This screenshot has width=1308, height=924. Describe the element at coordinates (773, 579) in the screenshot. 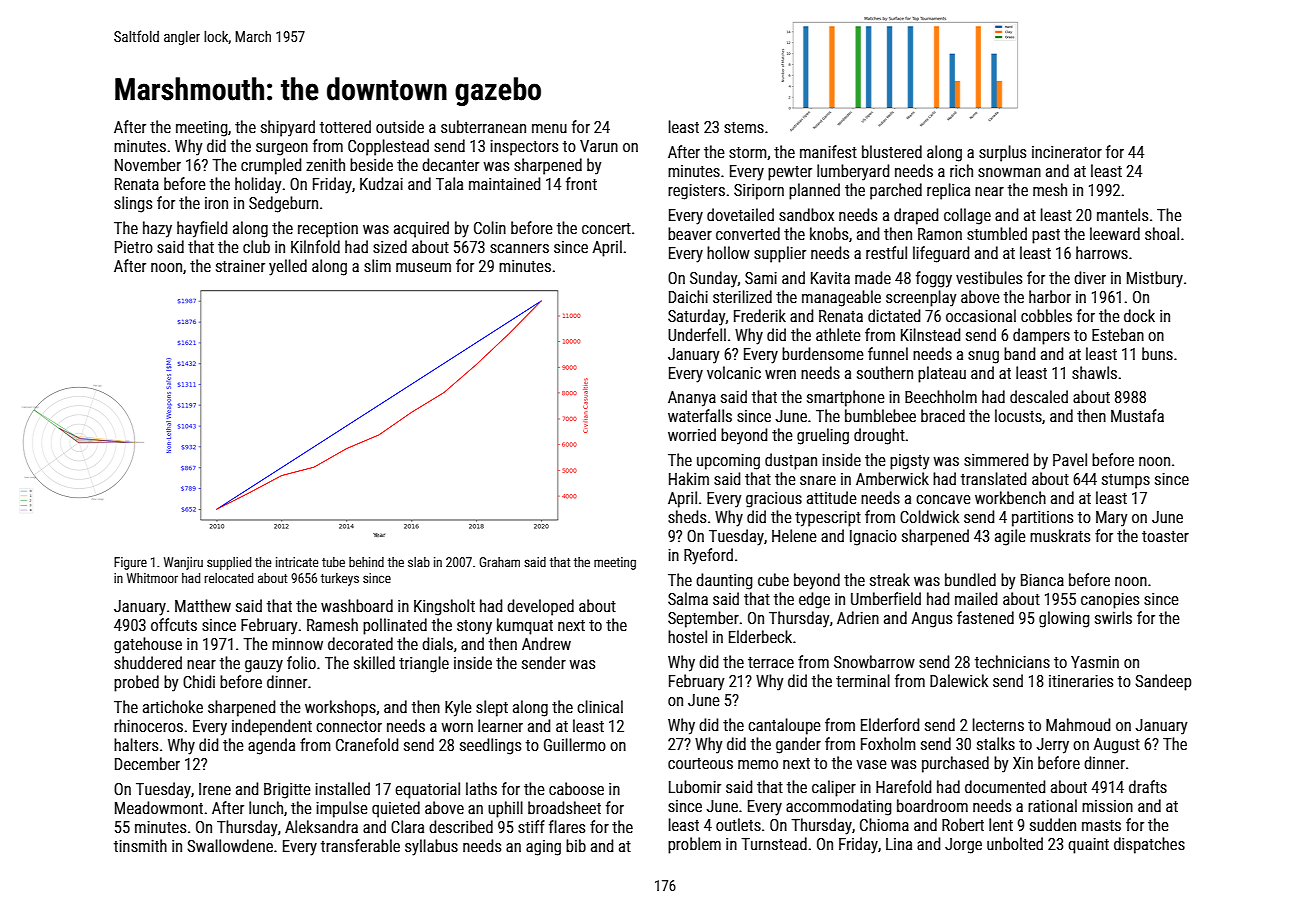

I see `cube` at that location.
